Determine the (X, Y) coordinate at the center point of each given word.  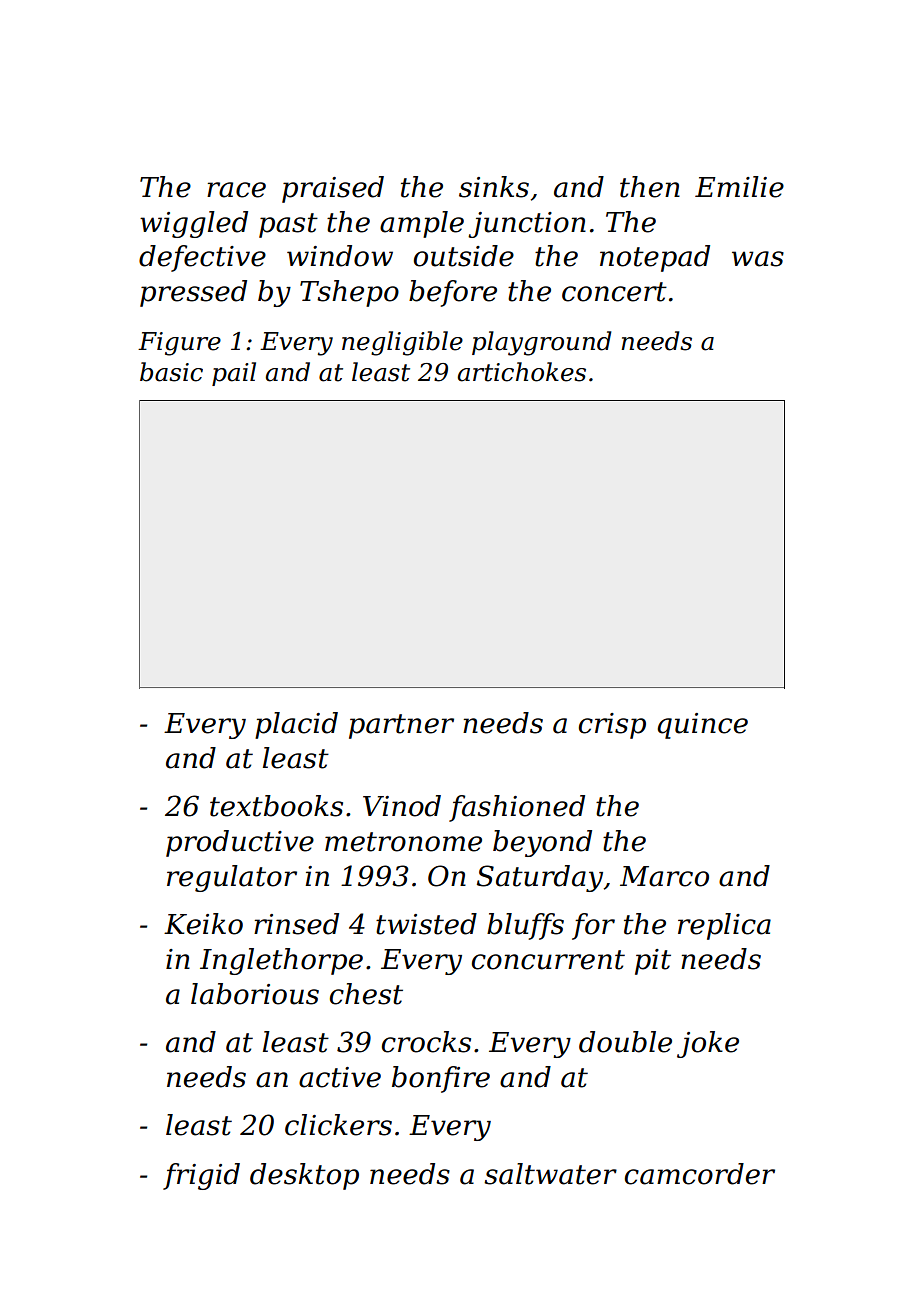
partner (401, 726)
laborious (255, 994)
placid (296, 725)
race (236, 190)
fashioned (517, 808)
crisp (612, 726)
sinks (494, 187)
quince (702, 726)
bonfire (441, 1079)
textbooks (276, 806)
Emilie (739, 187)
